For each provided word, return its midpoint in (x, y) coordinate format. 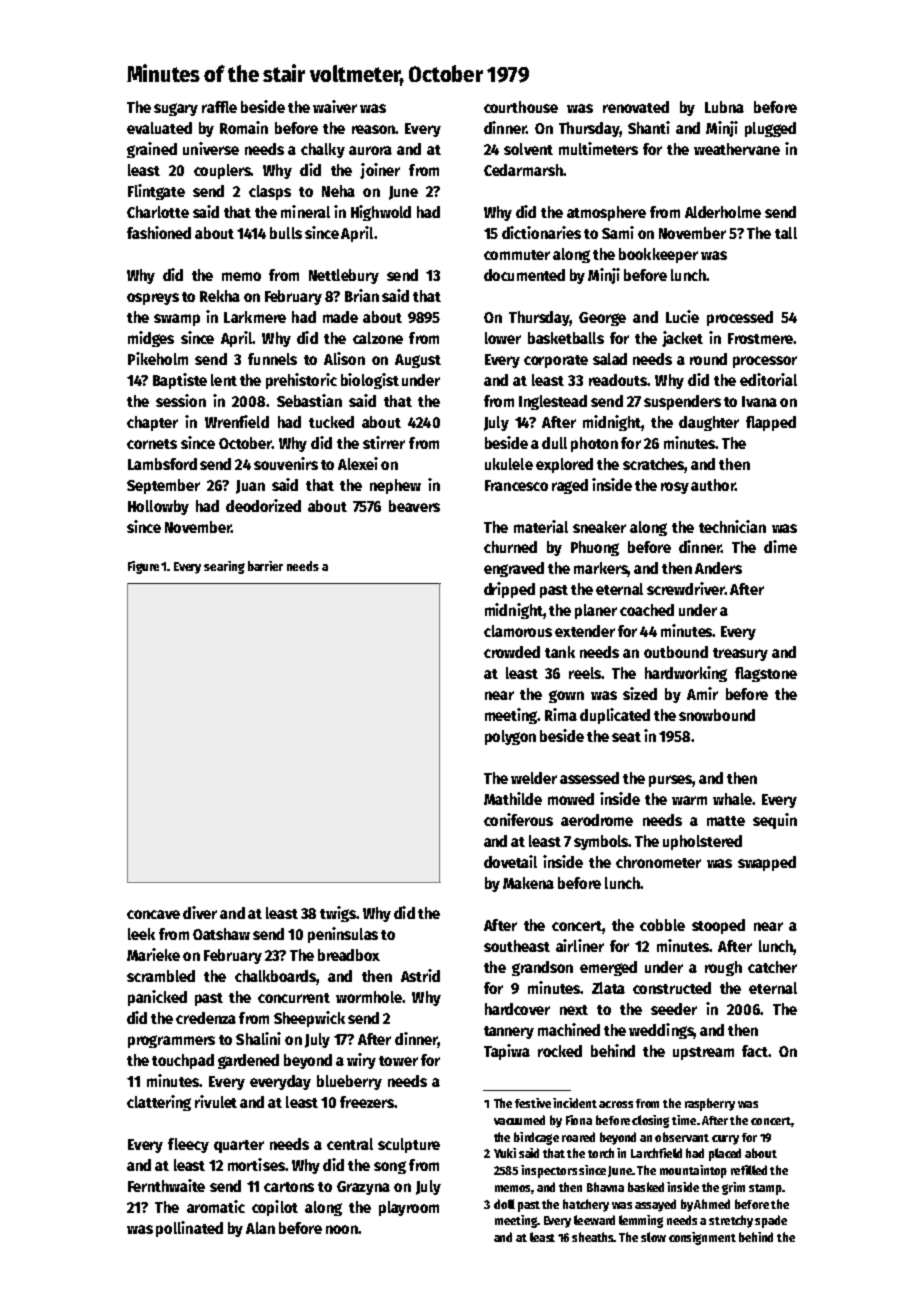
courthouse (521, 107)
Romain (244, 127)
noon (342, 1229)
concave (153, 914)
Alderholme (723, 212)
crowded (512, 652)
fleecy (188, 1145)
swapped (767, 863)
